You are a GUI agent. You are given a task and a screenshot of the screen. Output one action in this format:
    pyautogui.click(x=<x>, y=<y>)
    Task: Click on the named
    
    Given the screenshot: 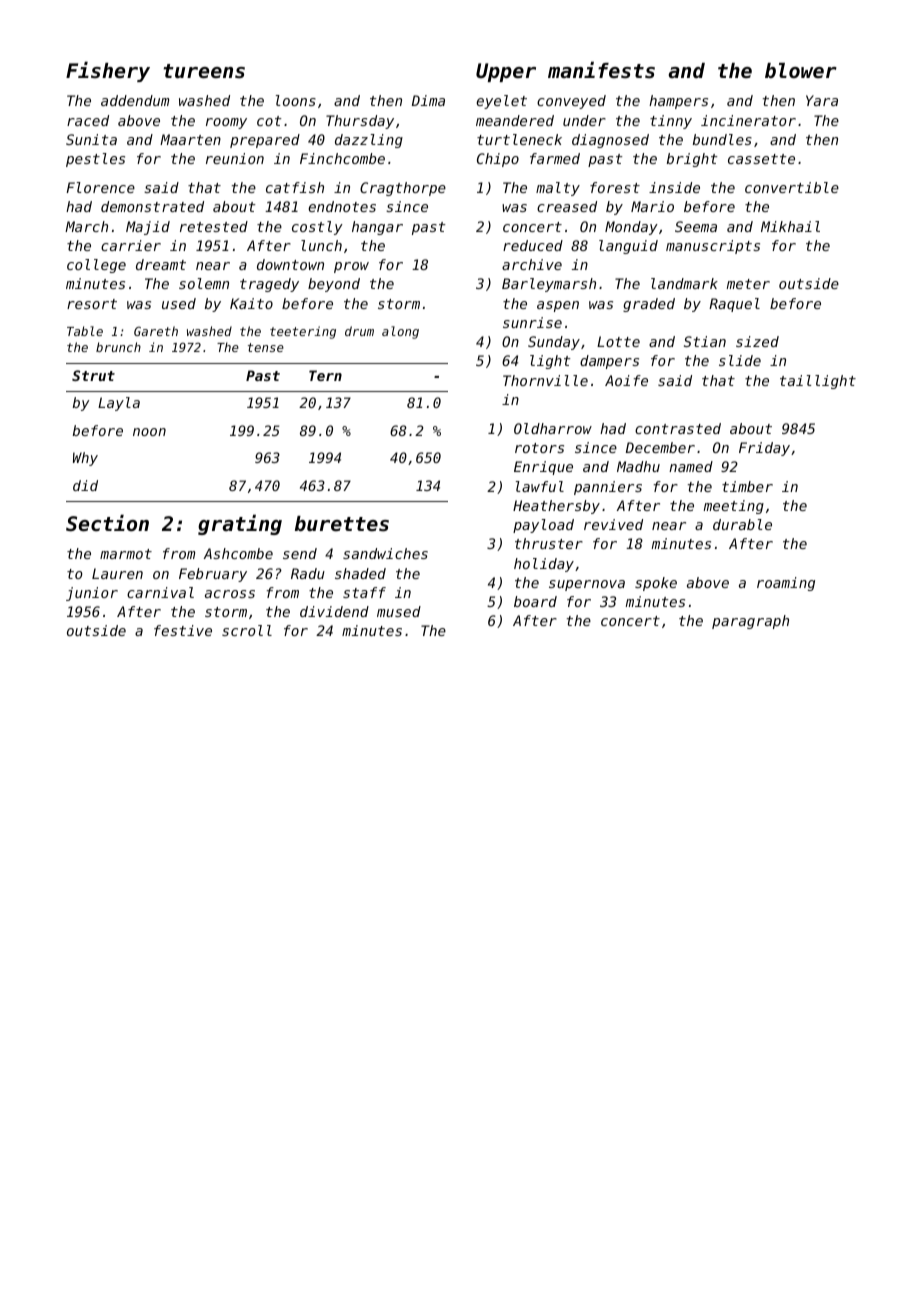 What is the action you would take?
    pyautogui.click(x=691, y=466)
